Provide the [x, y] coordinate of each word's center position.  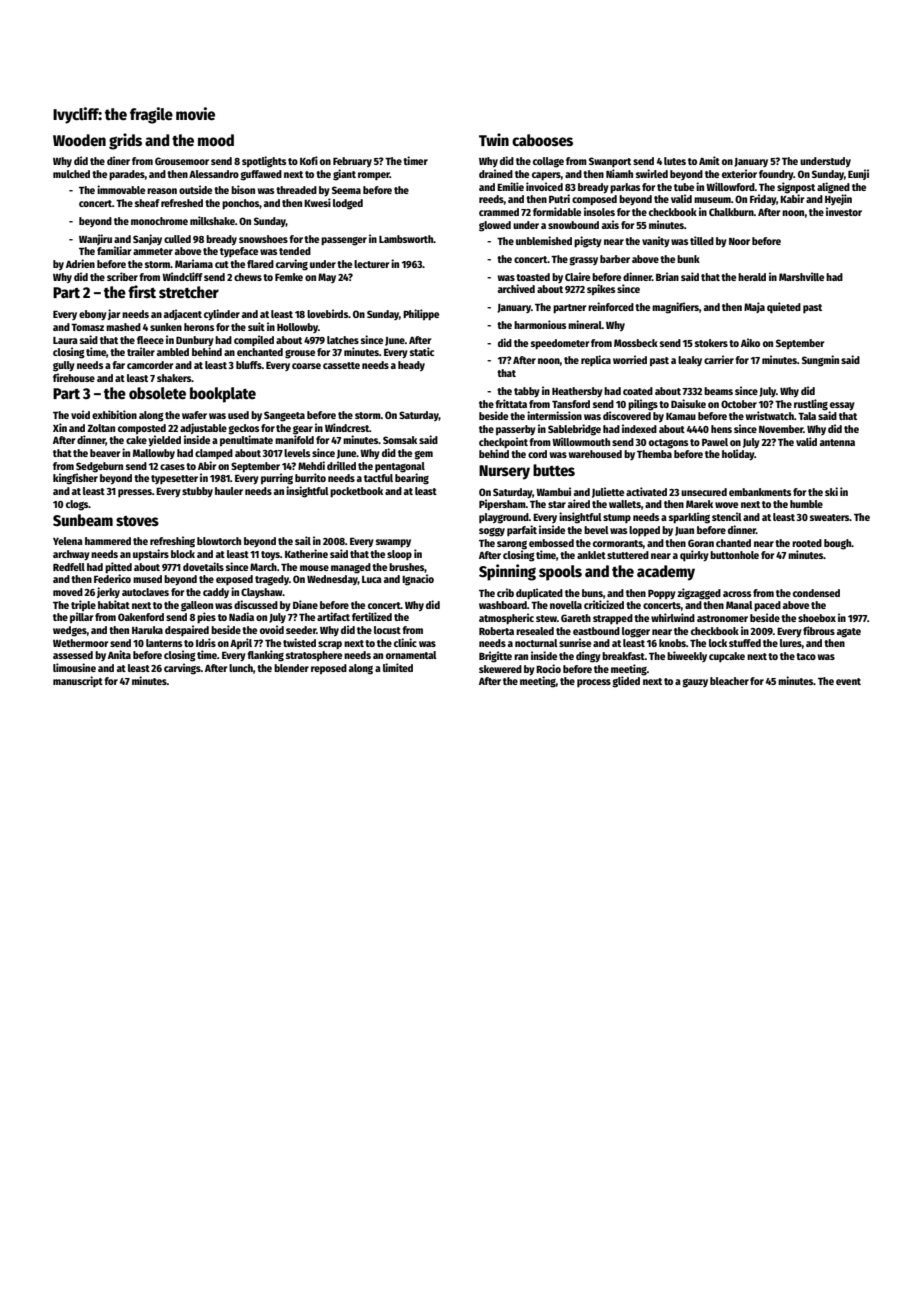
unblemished [544, 240]
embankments [760, 492]
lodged [348, 204]
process [594, 683]
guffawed [261, 175]
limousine [74, 667]
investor [844, 211]
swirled [652, 173]
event [848, 681]
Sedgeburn [99, 467]
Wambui [553, 491]
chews [248, 277]
